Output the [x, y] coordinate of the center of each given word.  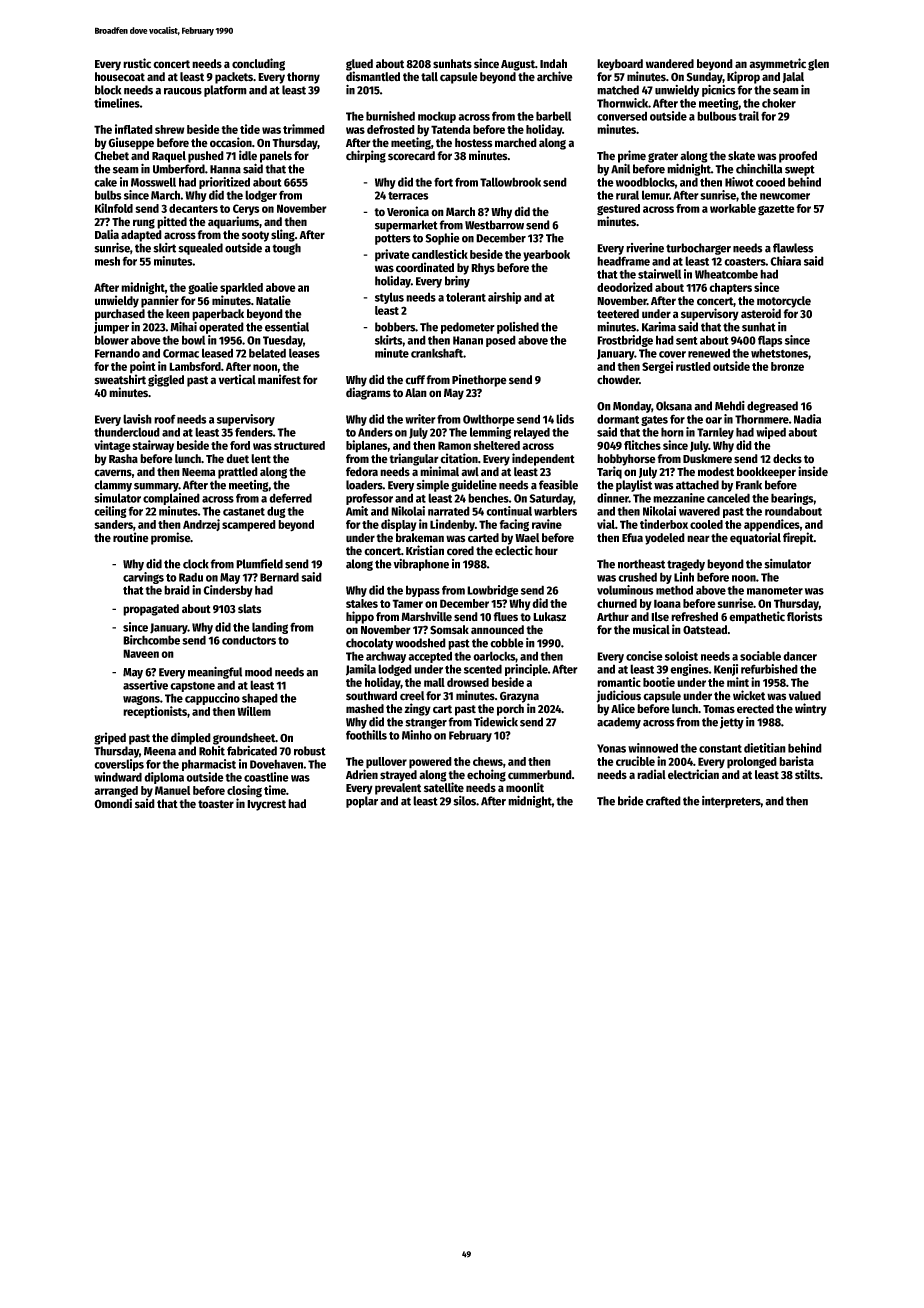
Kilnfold [114, 208]
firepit [798, 538]
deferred [290, 498]
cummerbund [540, 775]
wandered [670, 63]
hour [546, 550]
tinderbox [664, 524]
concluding [258, 64]
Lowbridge [493, 591]
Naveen [141, 653]
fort [443, 182]
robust [310, 751]
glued [359, 65]
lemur [655, 195]
